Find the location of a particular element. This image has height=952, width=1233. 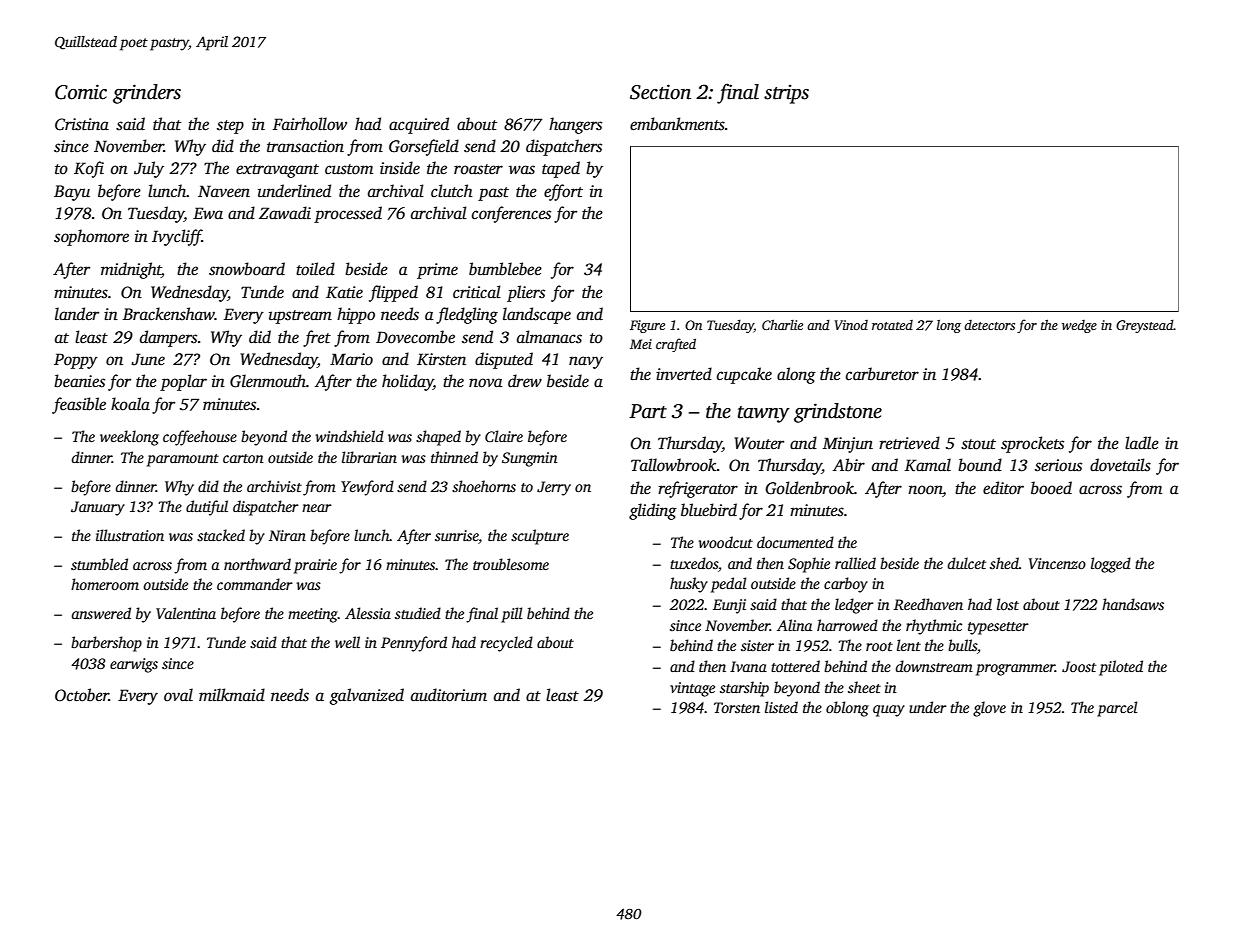

toiled is located at coordinates (315, 269).
